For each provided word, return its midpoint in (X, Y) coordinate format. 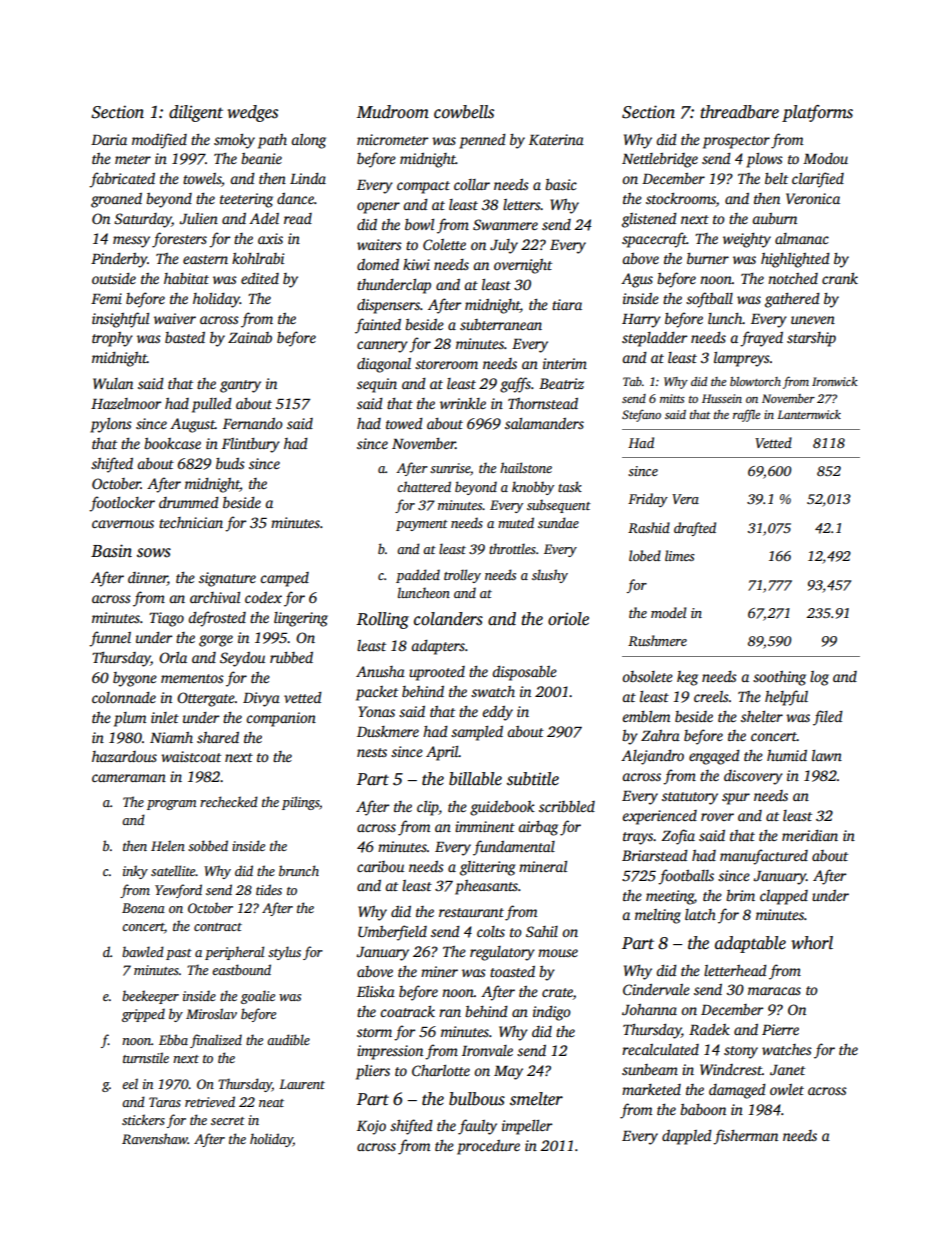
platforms (817, 113)
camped (284, 579)
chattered (424, 486)
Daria (109, 139)
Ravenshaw (155, 1138)
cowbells (464, 112)
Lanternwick (809, 414)
